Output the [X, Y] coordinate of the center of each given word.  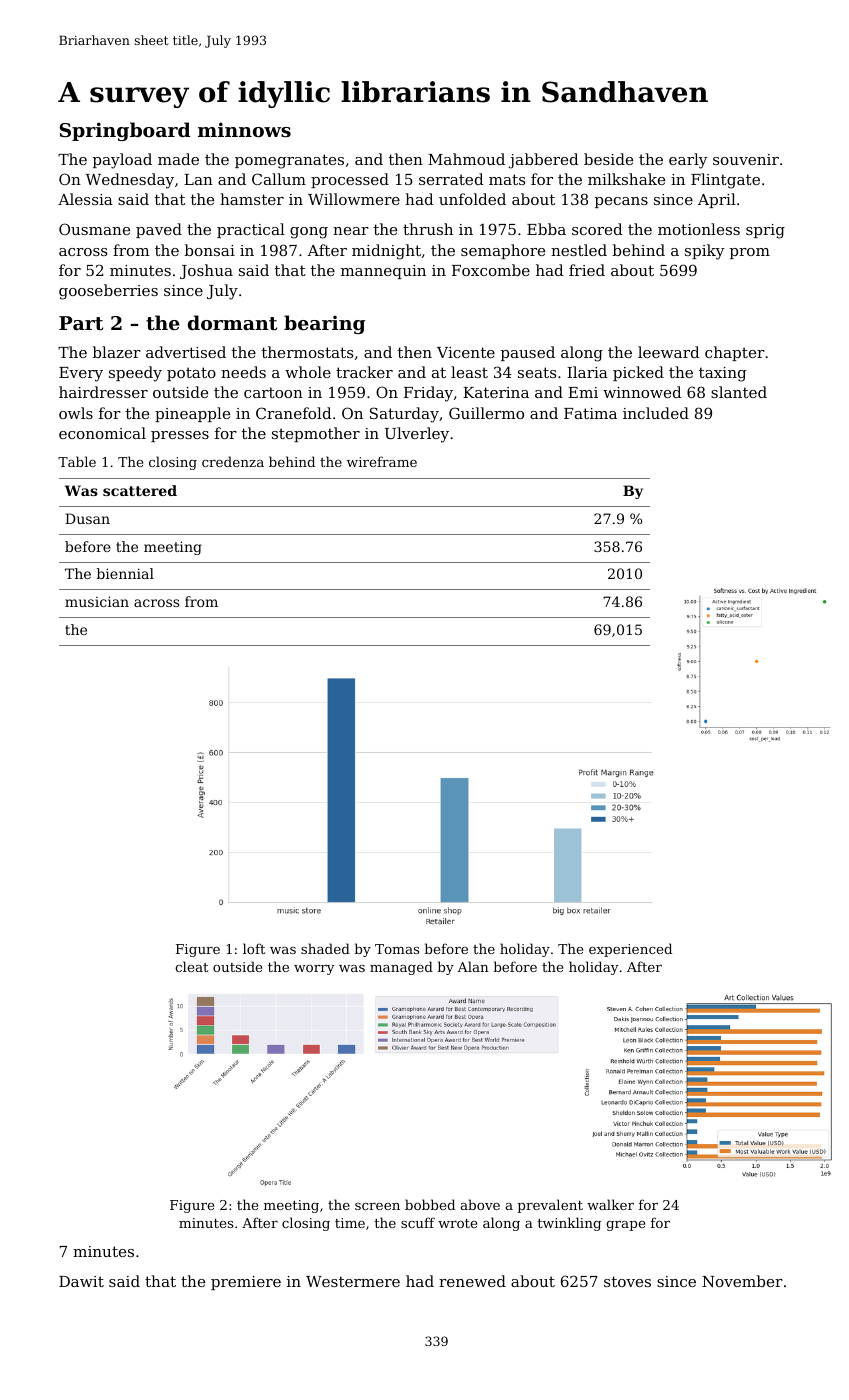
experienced [630, 950]
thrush [428, 229]
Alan [473, 966]
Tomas [397, 949]
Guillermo [486, 413]
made [178, 159]
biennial [125, 573]
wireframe [382, 461]
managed [401, 968]
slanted [739, 392]
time [350, 1223]
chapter [735, 353]
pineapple [192, 414]
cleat [191, 966]
